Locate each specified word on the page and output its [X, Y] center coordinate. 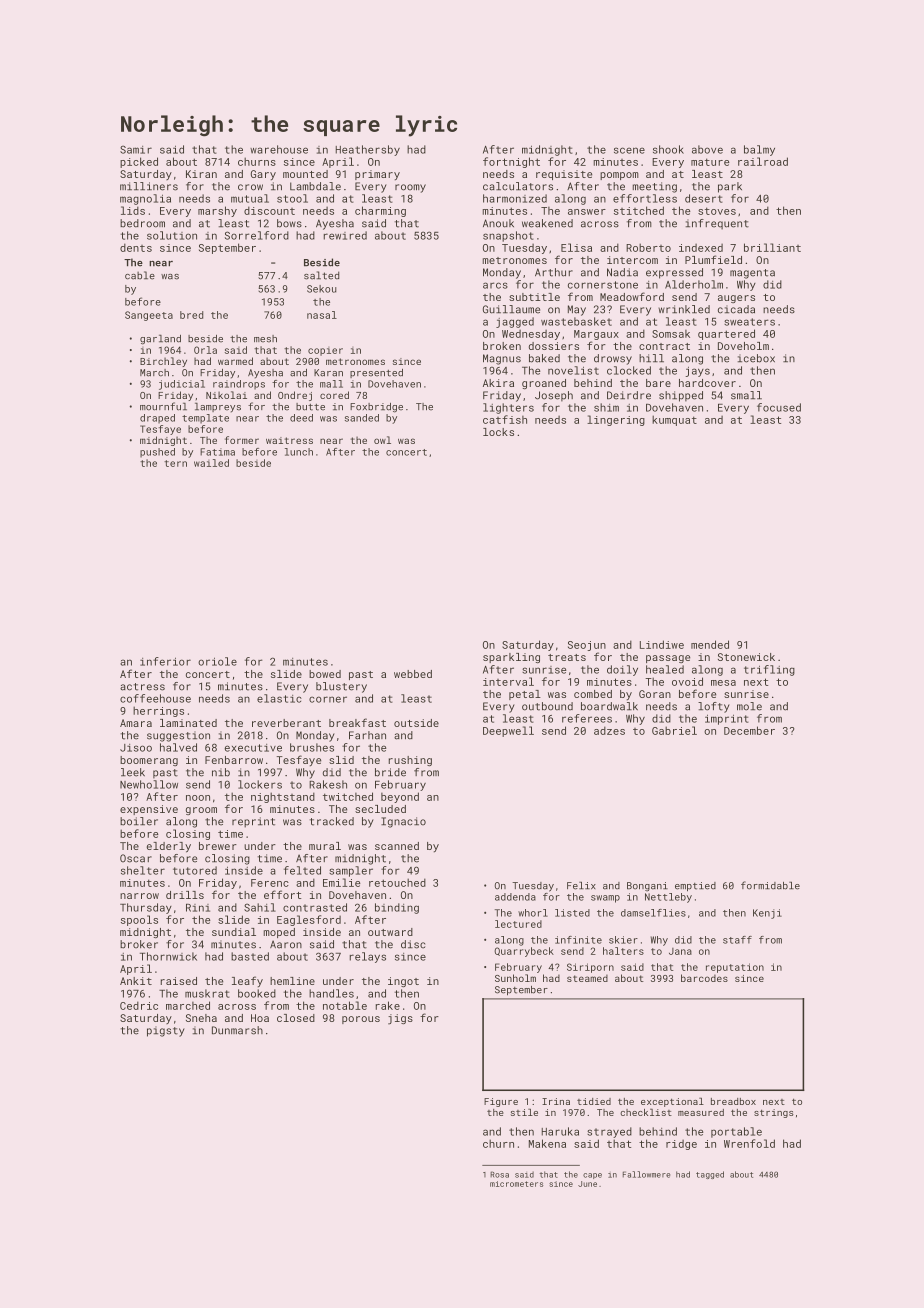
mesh [265, 339]
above [707, 149]
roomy [410, 188]
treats [567, 657]
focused [779, 407]
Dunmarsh [237, 1030]
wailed [211, 463]
